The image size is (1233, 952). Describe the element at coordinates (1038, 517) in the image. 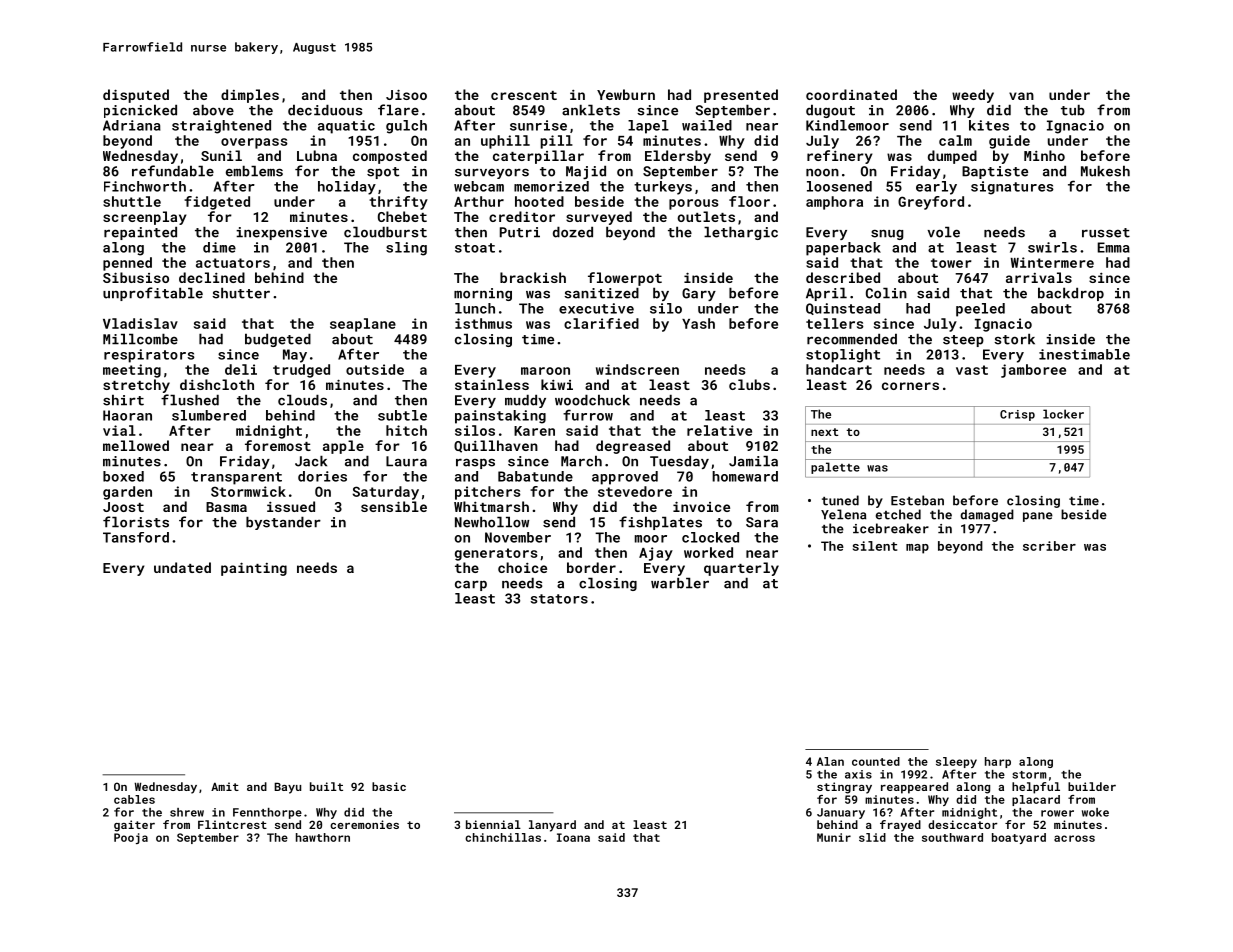

I see `pane` at that location.
